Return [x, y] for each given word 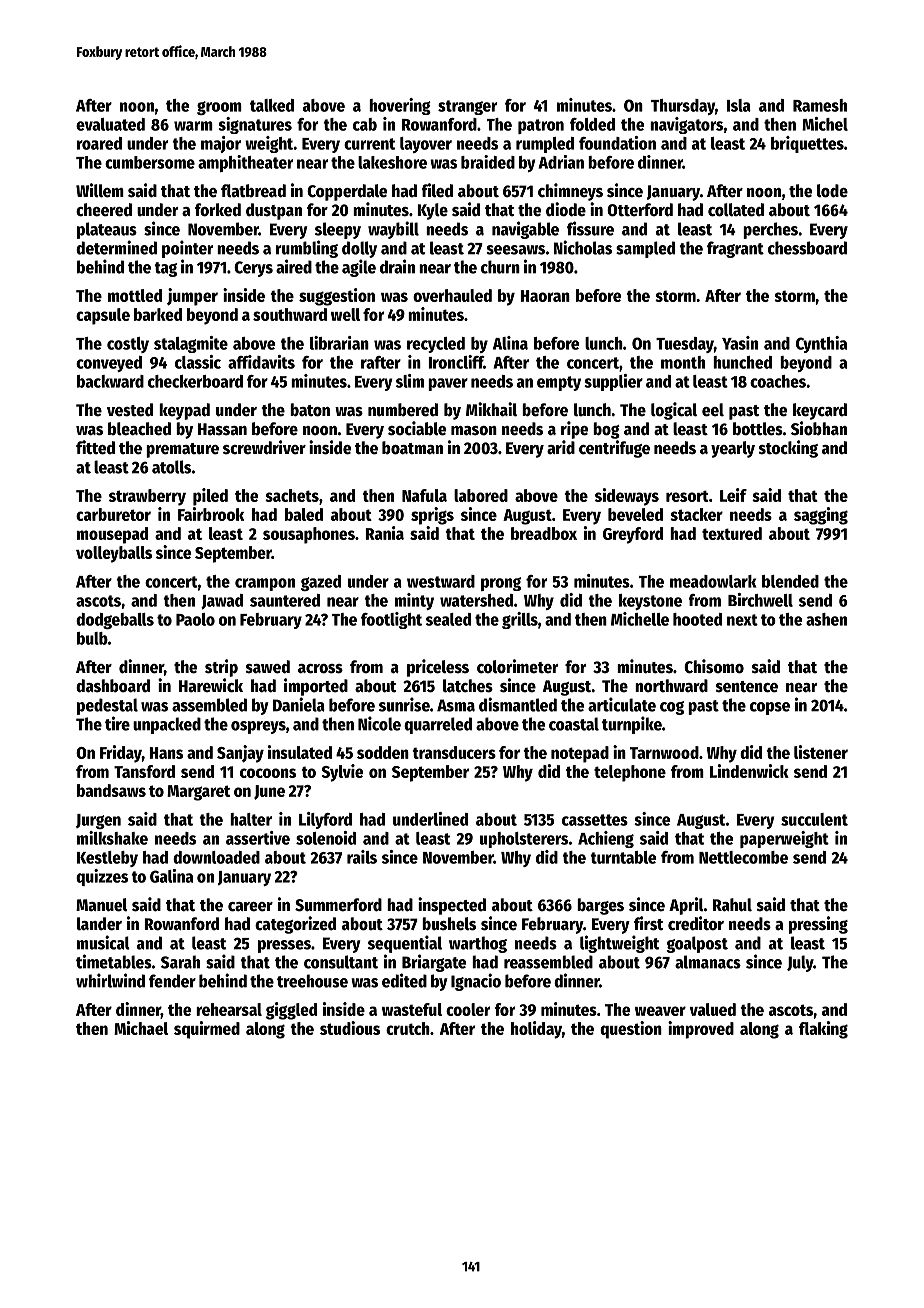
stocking [788, 449]
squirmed [207, 1030]
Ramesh [820, 105]
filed [437, 190]
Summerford [338, 905]
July [800, 963]
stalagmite [191, 344]
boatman [412, 448]
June [269, 792]
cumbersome [150, 162]
